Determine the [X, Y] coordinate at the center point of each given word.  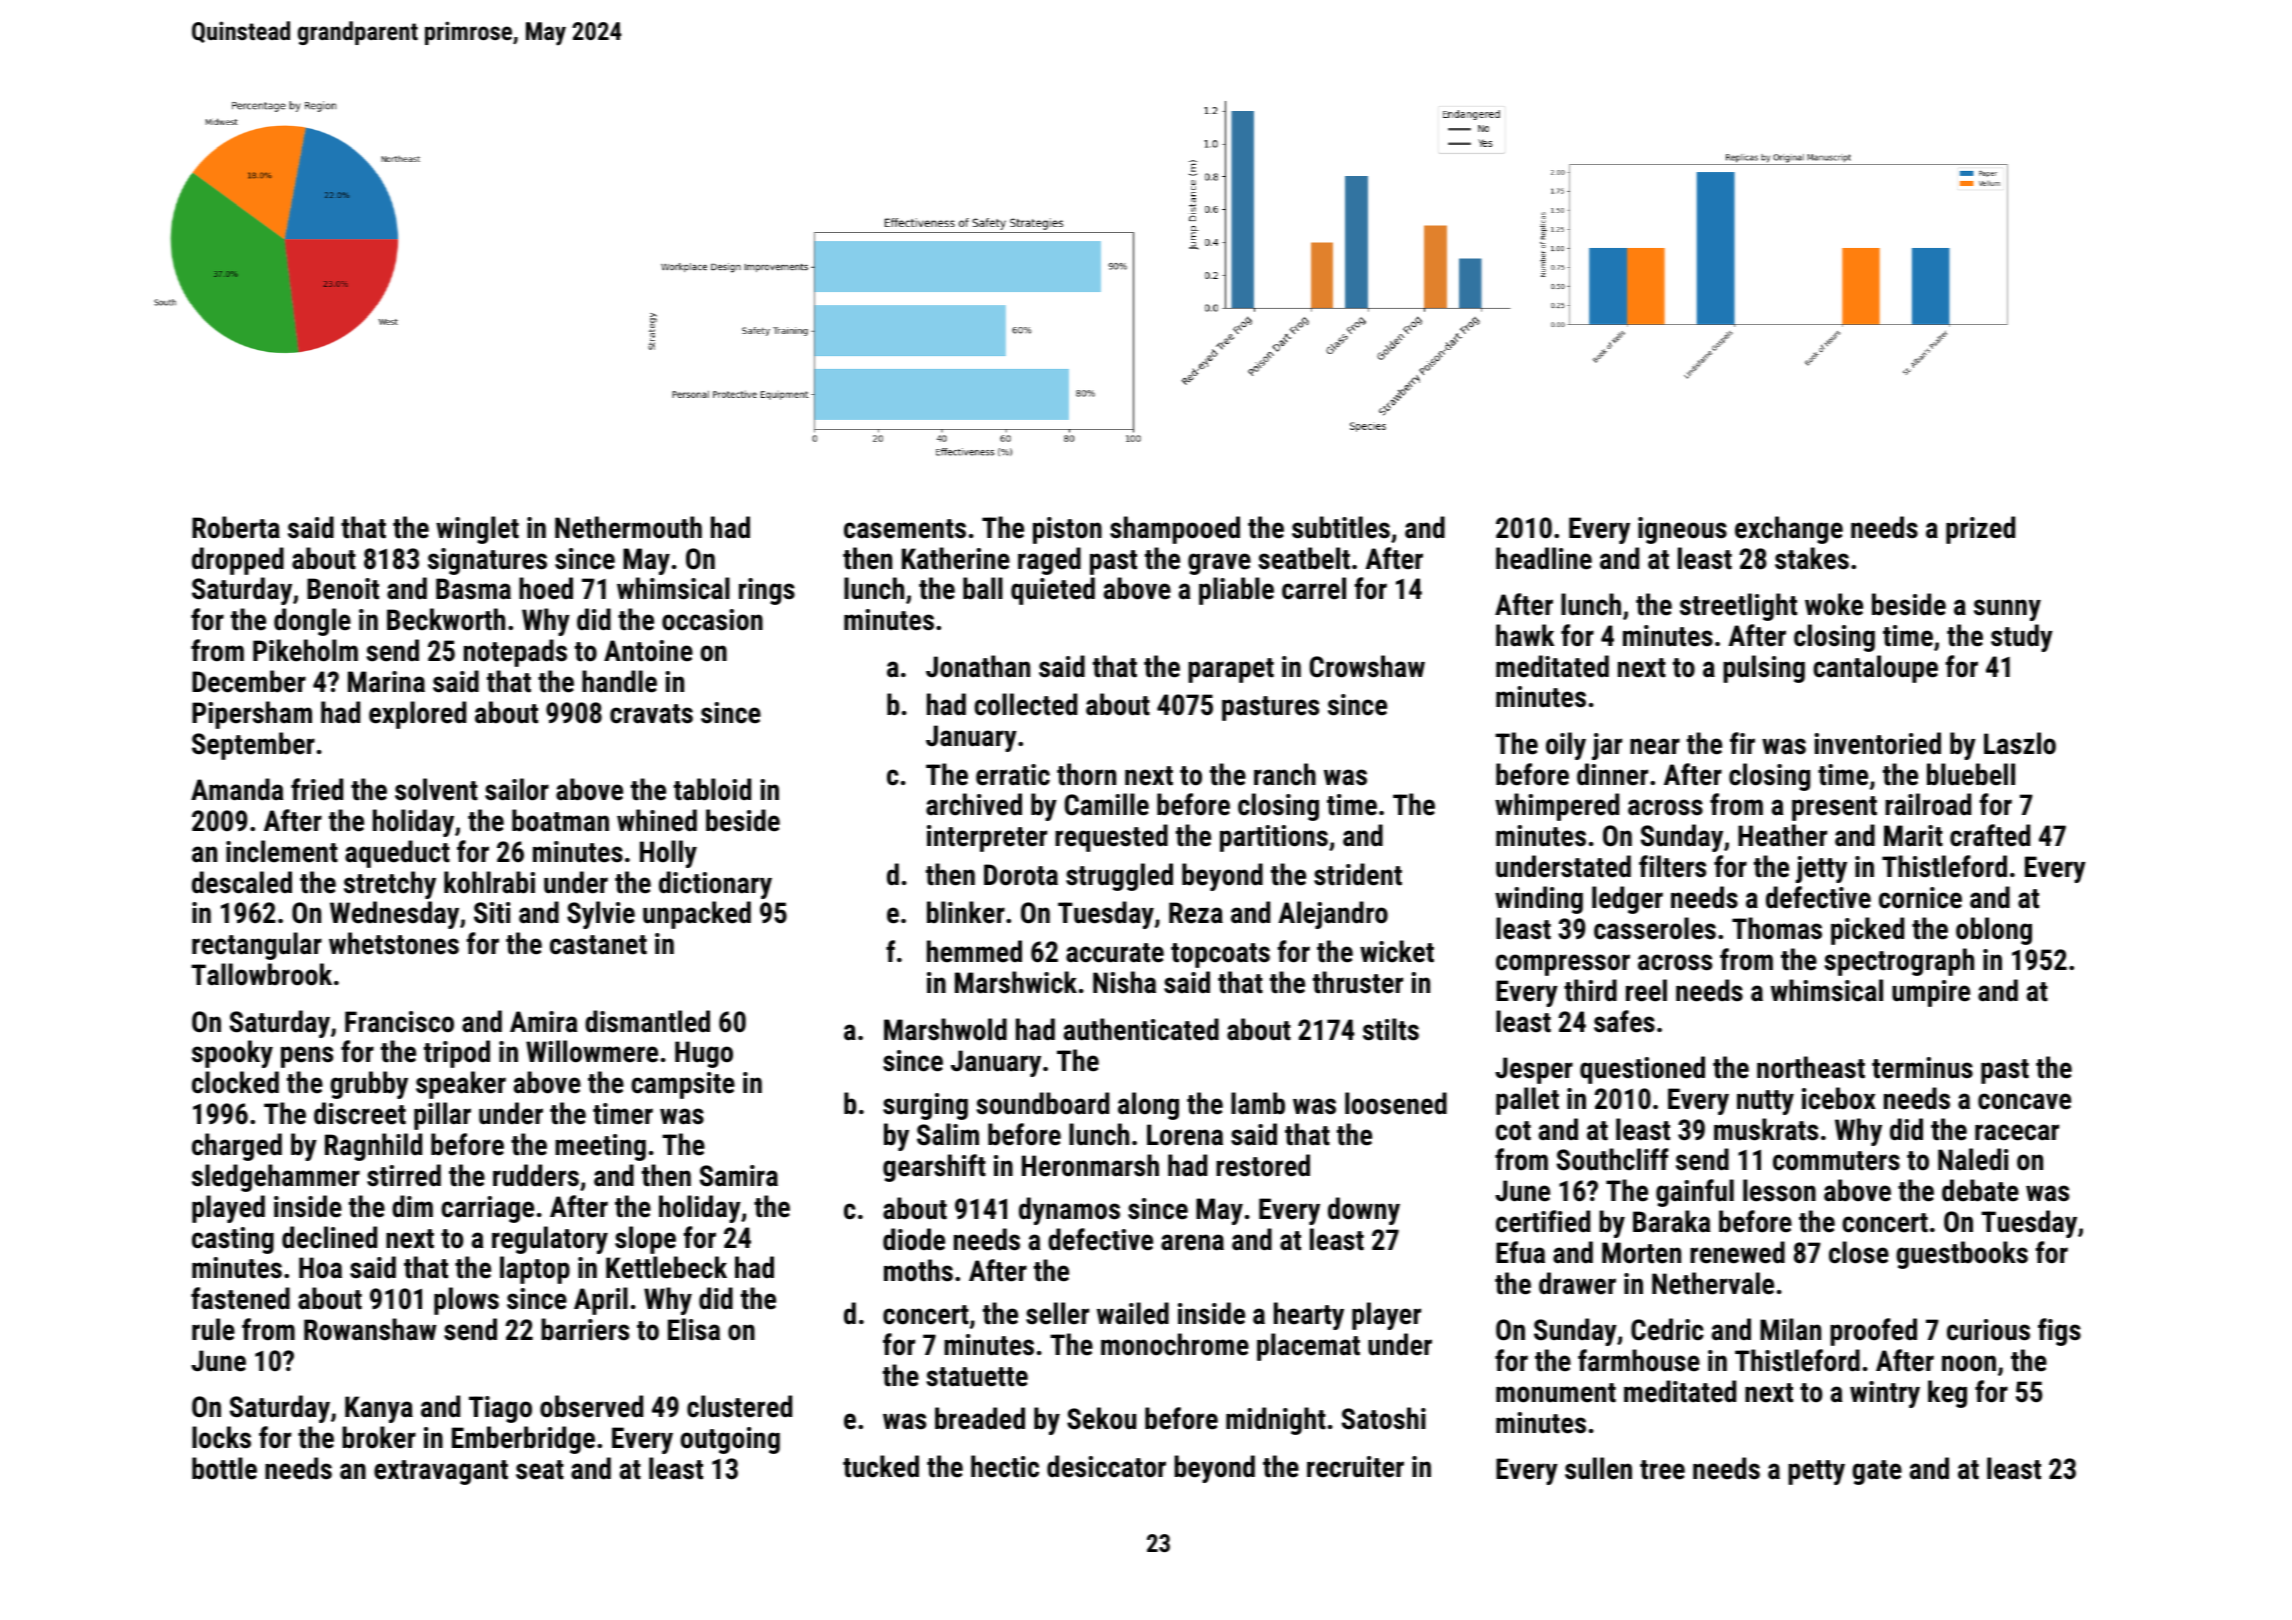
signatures [487, 561]
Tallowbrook [261, 974]
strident [1358, 874]
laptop [535, 1270]
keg [1947, 1394]
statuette [977, 1377]
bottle [224, 1468]
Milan [1790, 1329]
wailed [1133, 1313]
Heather [1782, 835]
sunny [2007, 610]
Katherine [956, 558]
